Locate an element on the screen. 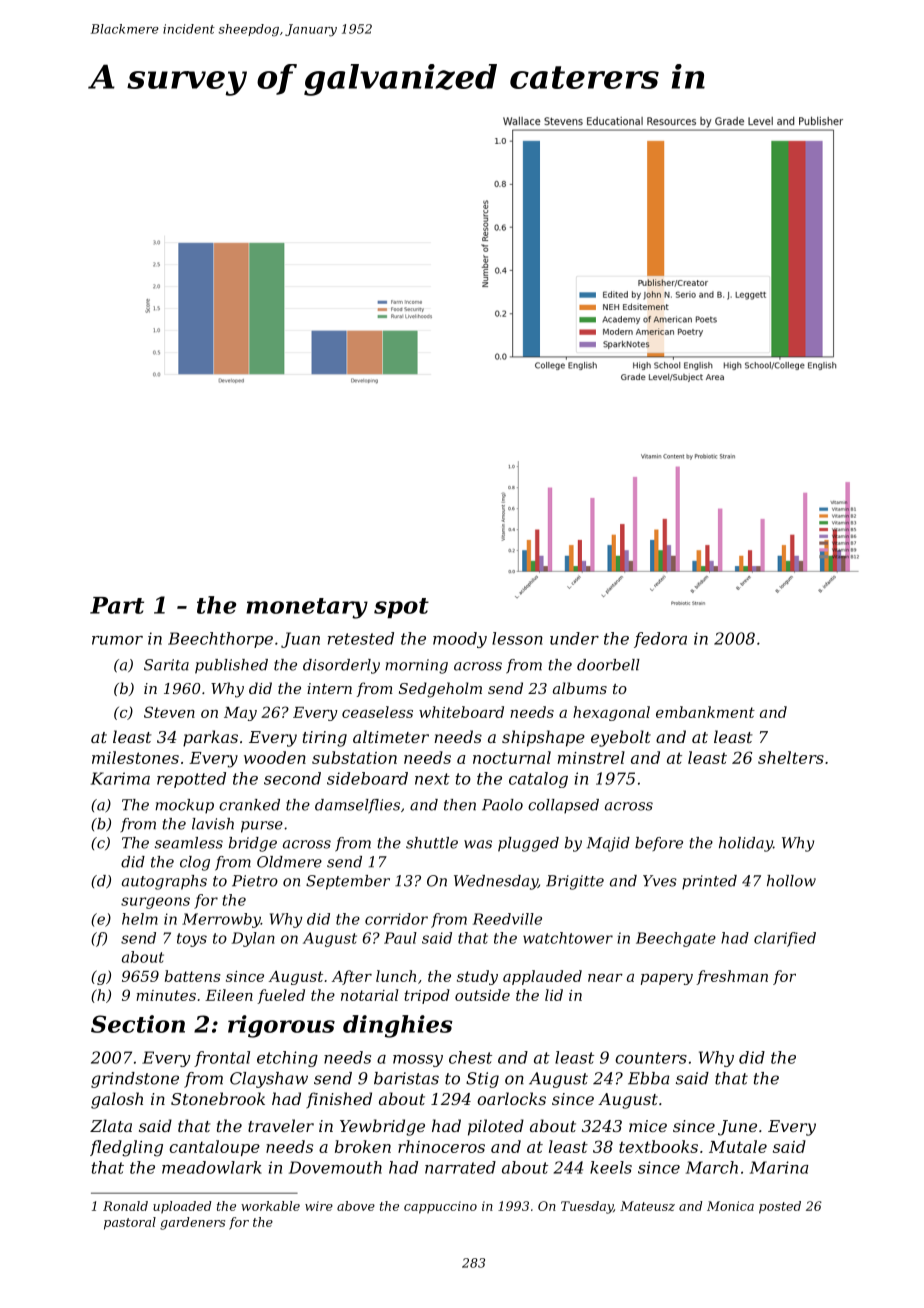  monetary is located at coordinates (307, 608).
